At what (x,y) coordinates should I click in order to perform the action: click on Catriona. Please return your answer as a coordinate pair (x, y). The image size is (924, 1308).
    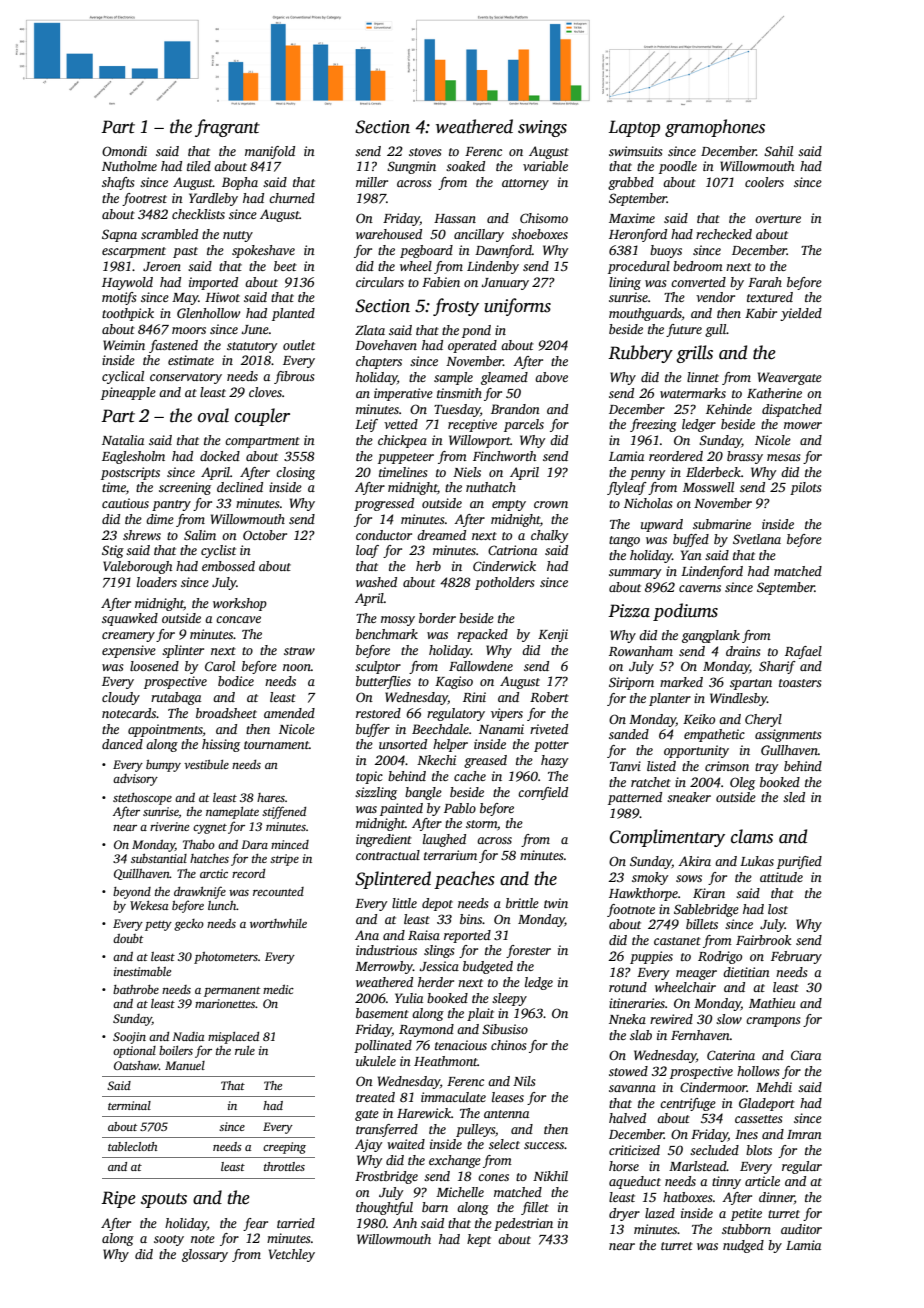
    Looking at the image, I should click on (512, 550).
